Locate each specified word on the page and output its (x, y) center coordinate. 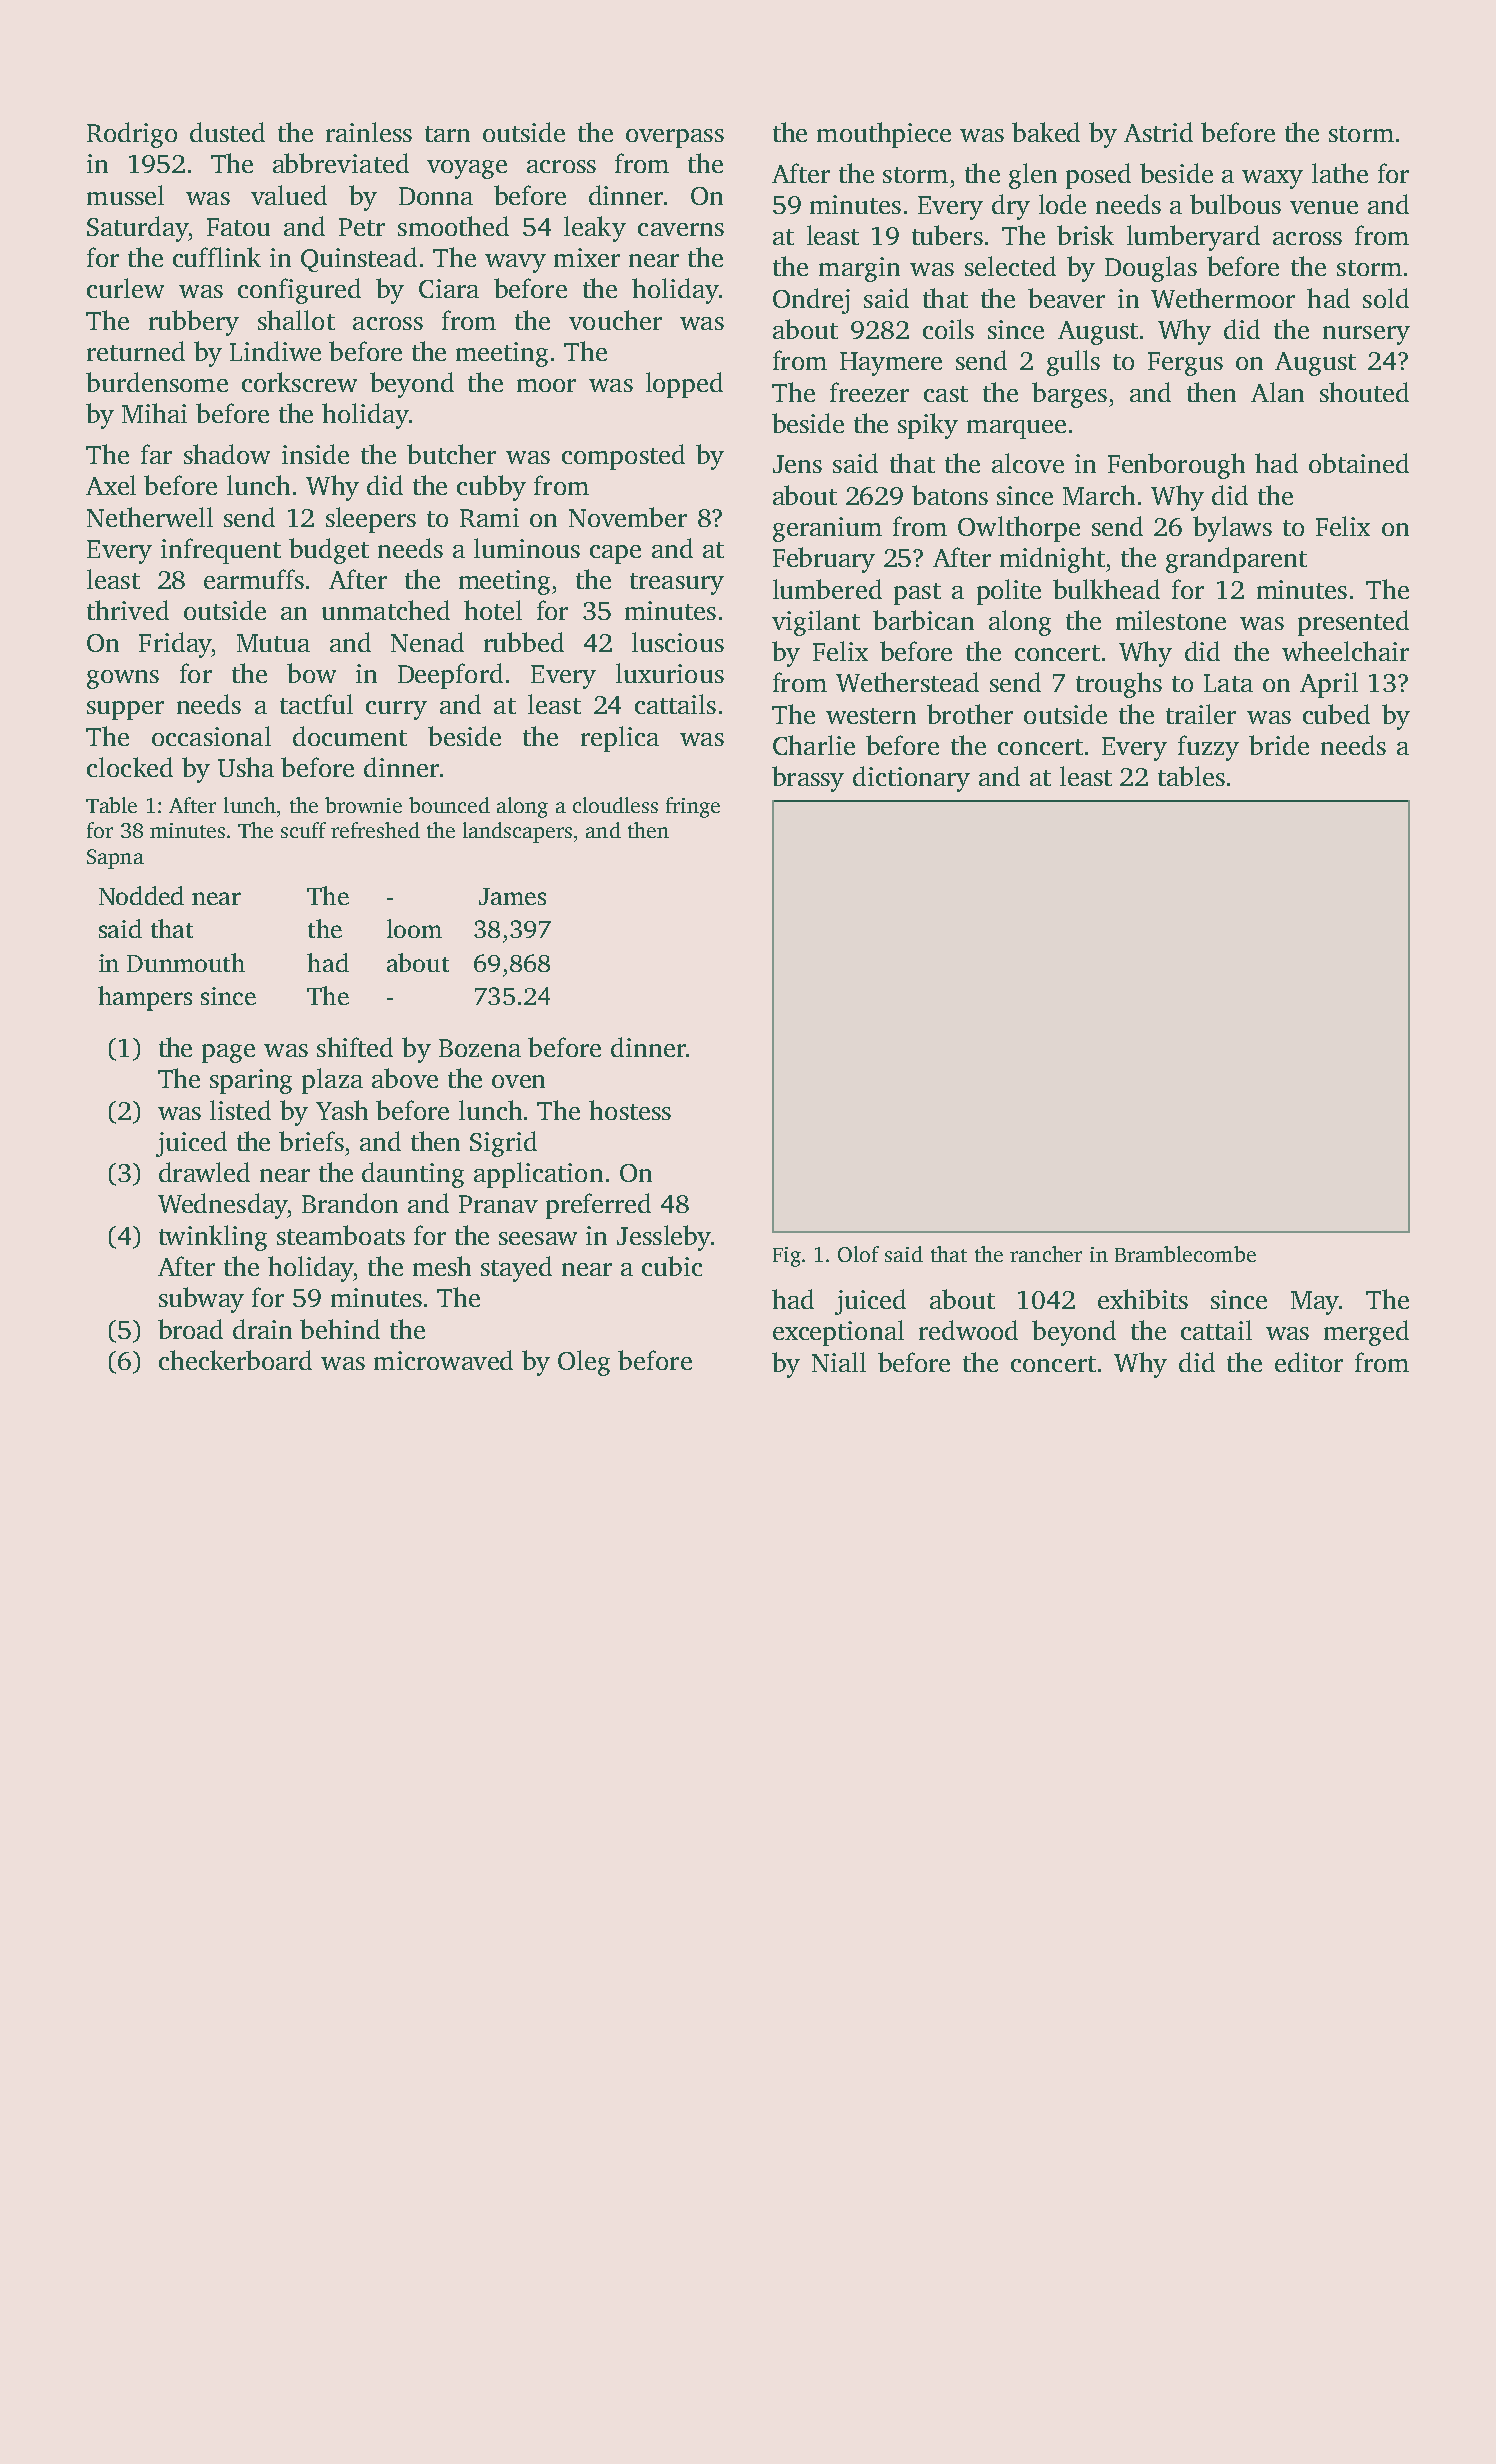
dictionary (911, 779)
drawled (204, 1172)
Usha (246, 767)
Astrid (1158, 132)
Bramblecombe (1185, 1254)
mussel (125, 195)
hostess (630, 1110)
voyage (467, 169)
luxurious (670, 673)
